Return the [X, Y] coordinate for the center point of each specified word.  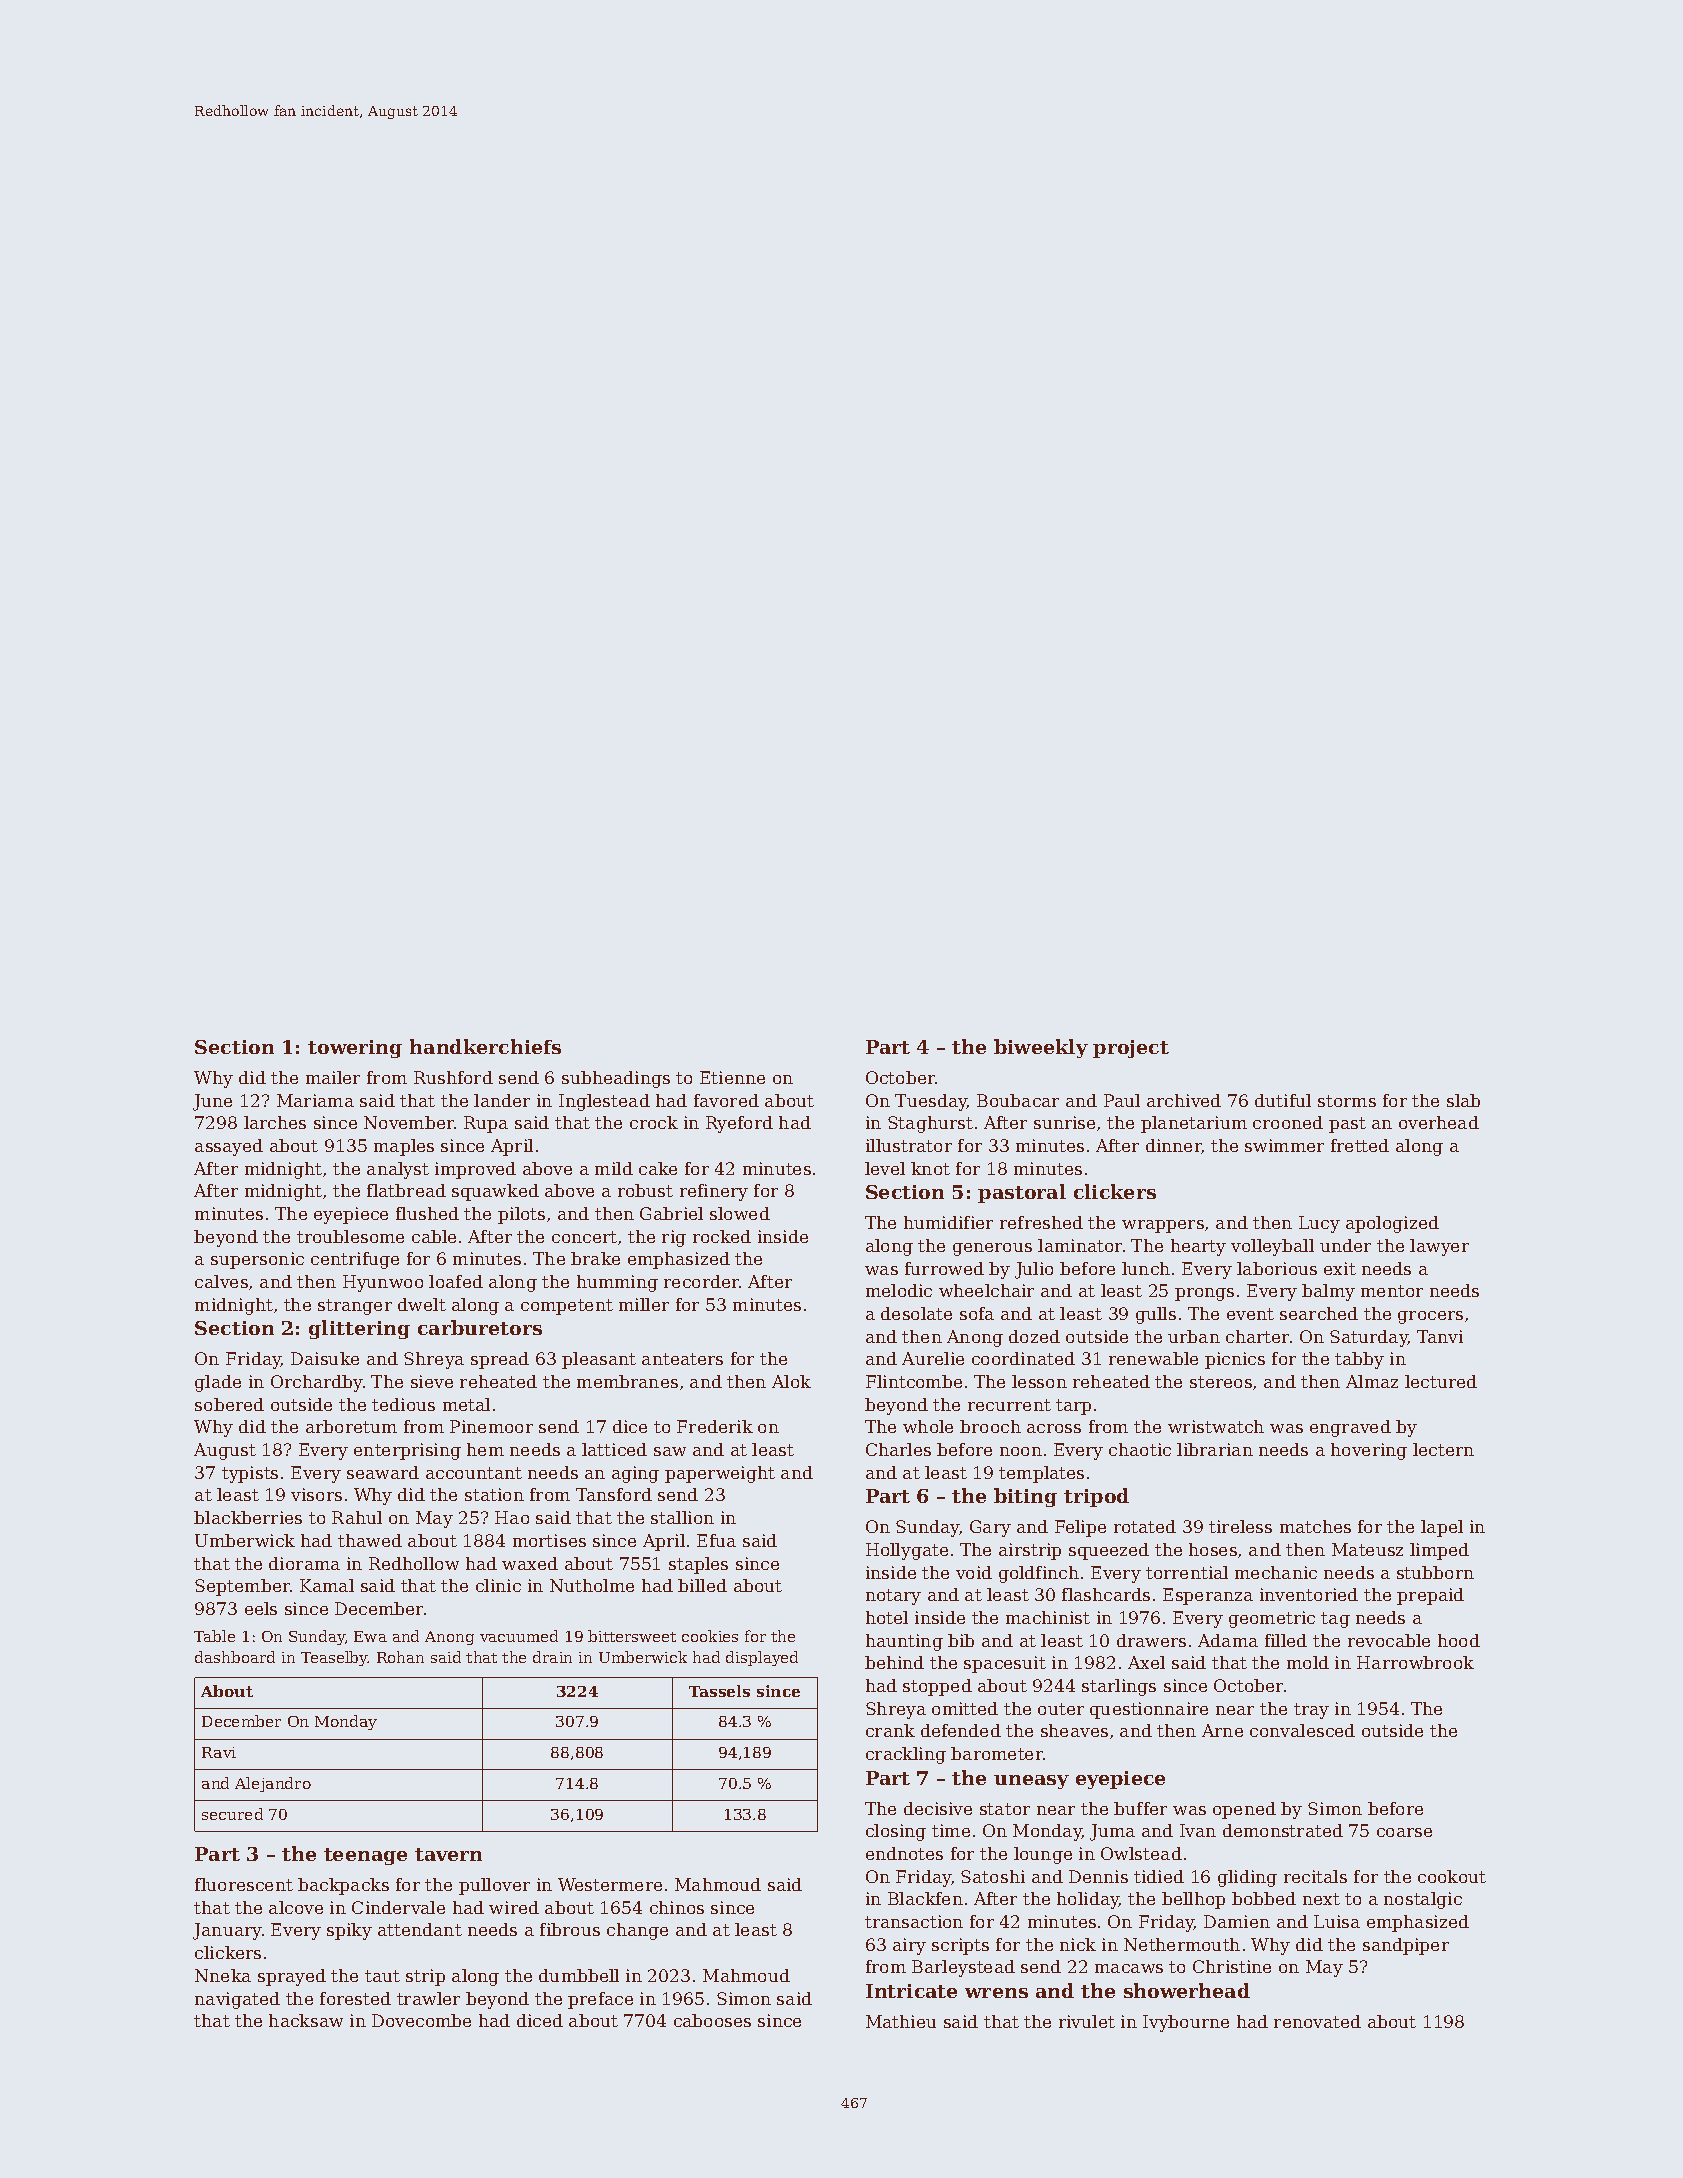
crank [890, 1730]
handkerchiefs [485, 1046]
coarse [1404, 1832]
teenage [365, 1856]
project [1131, 1049]
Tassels [719, 1691]
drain [552, 1657]
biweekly [1041, 1048]
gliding [1247, 1878]
